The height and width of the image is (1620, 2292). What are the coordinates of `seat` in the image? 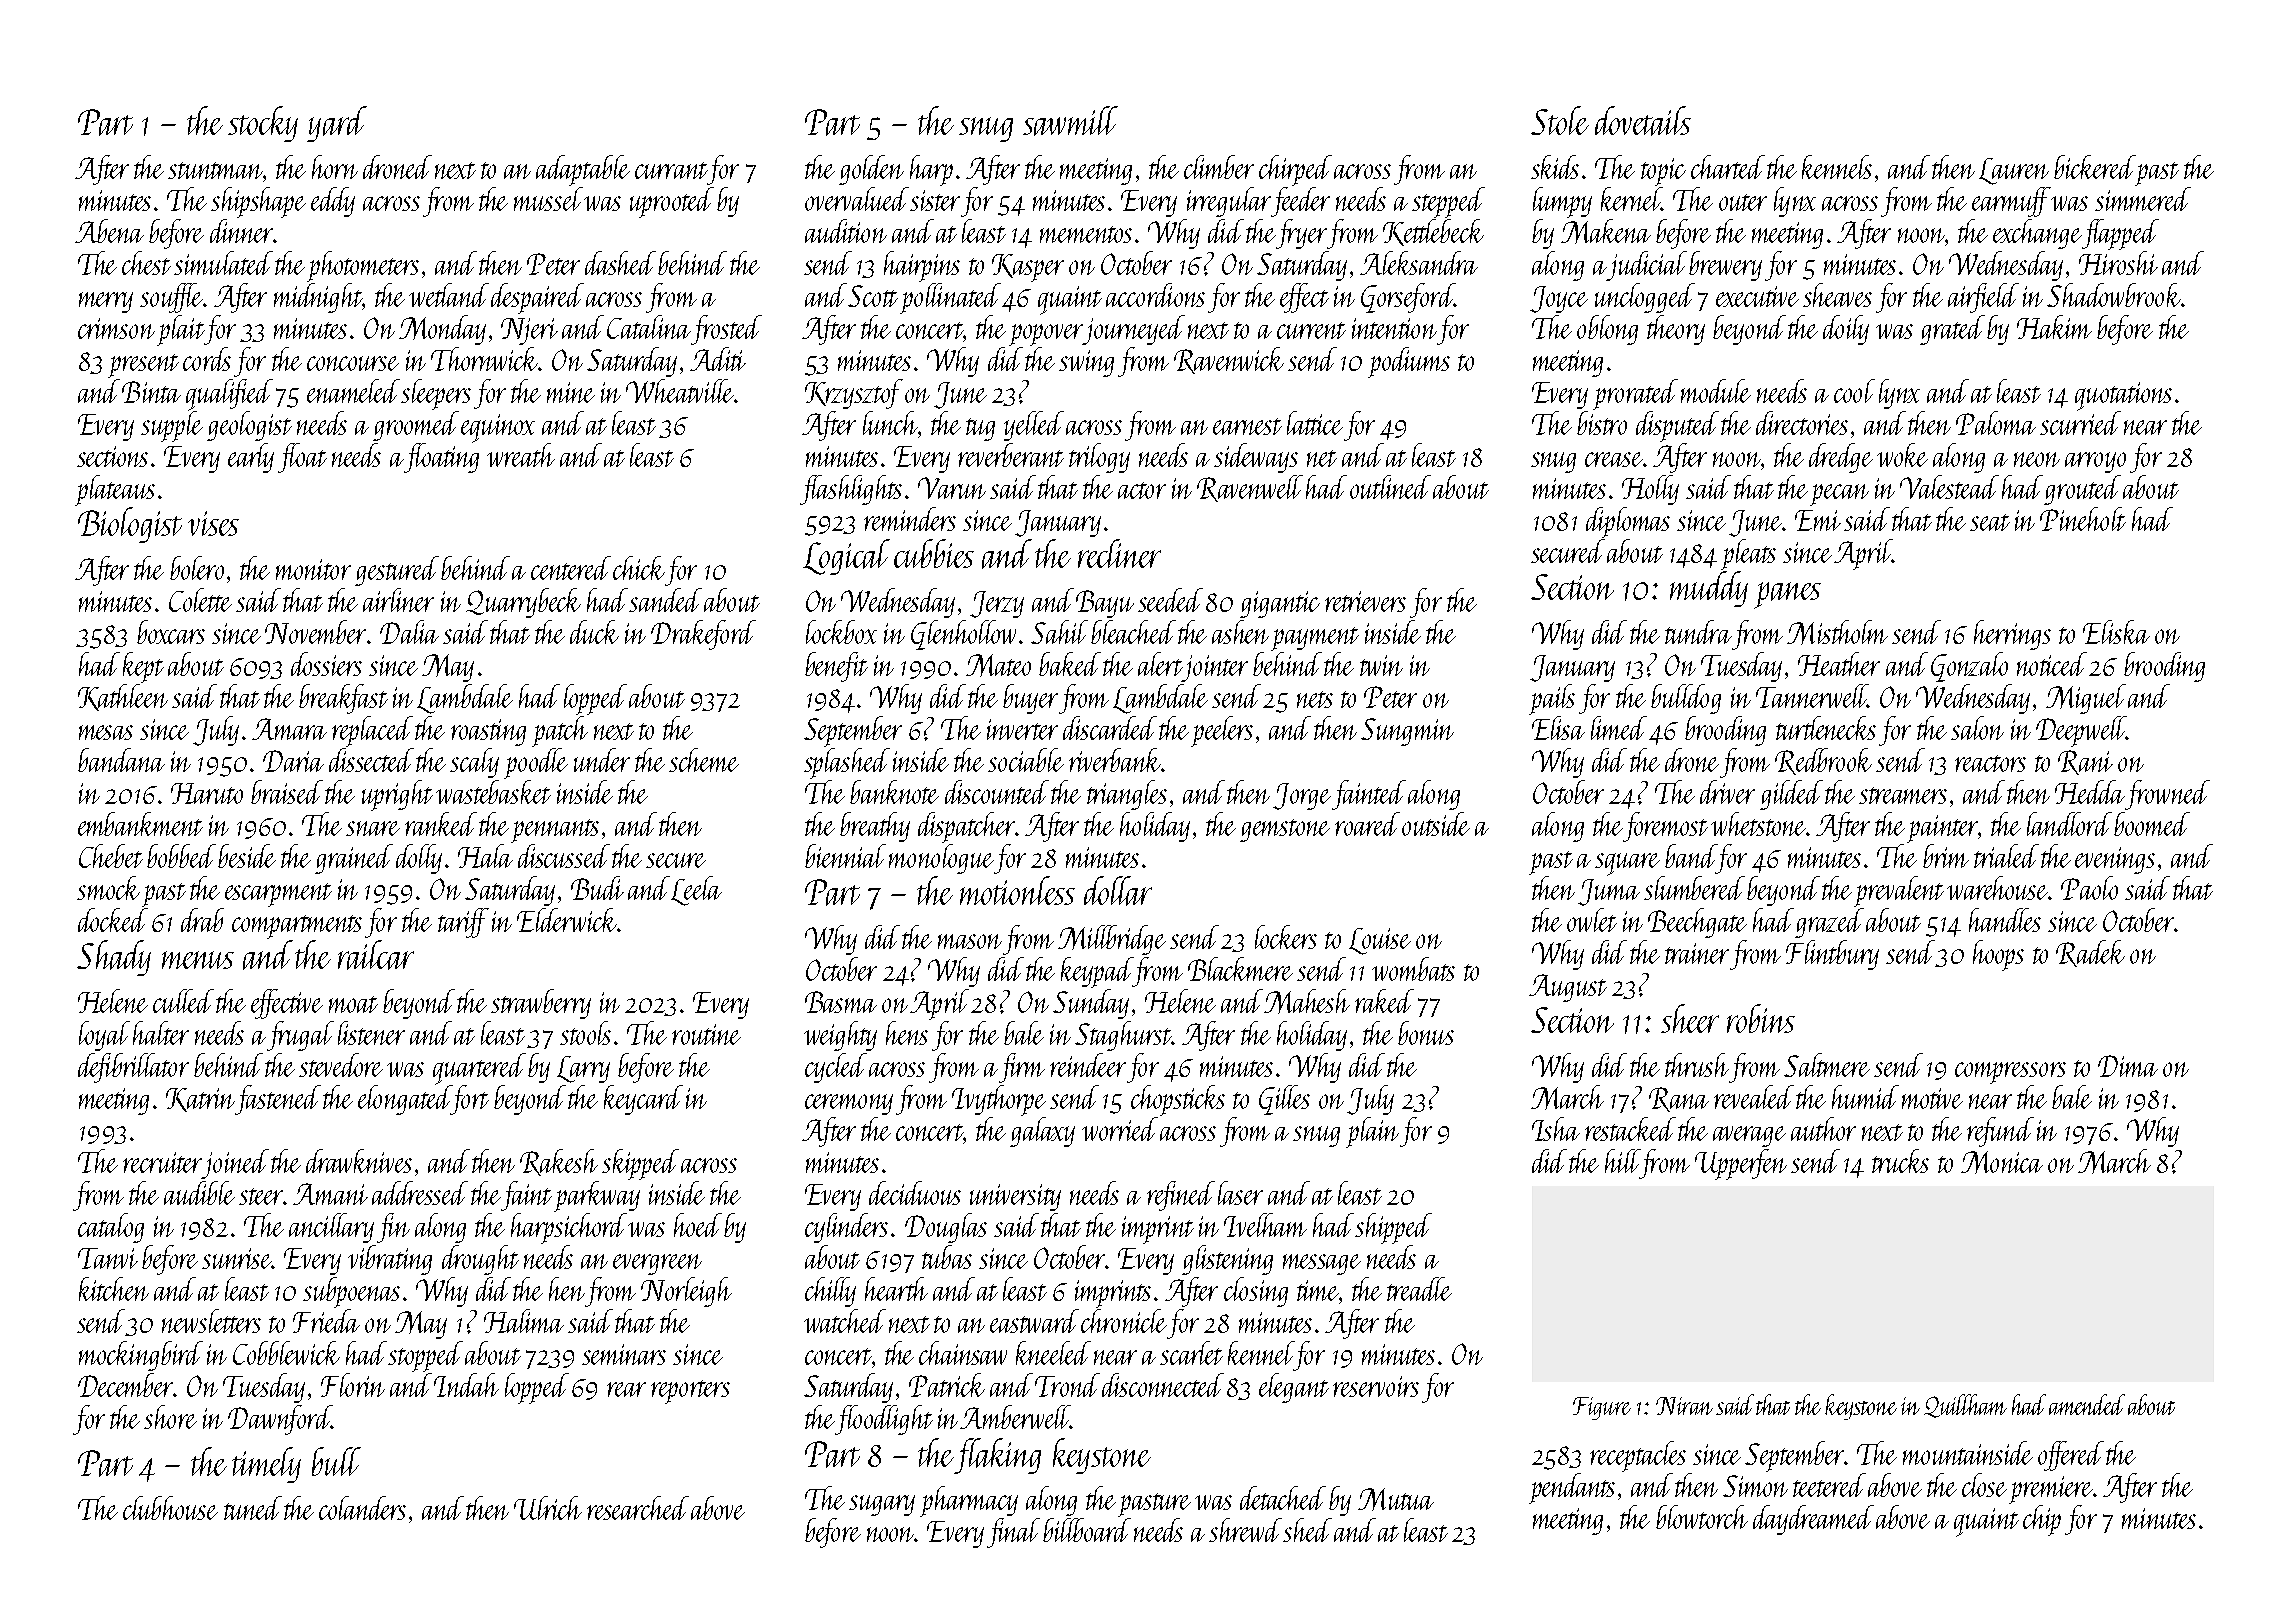 It's located at (1990, 522).
